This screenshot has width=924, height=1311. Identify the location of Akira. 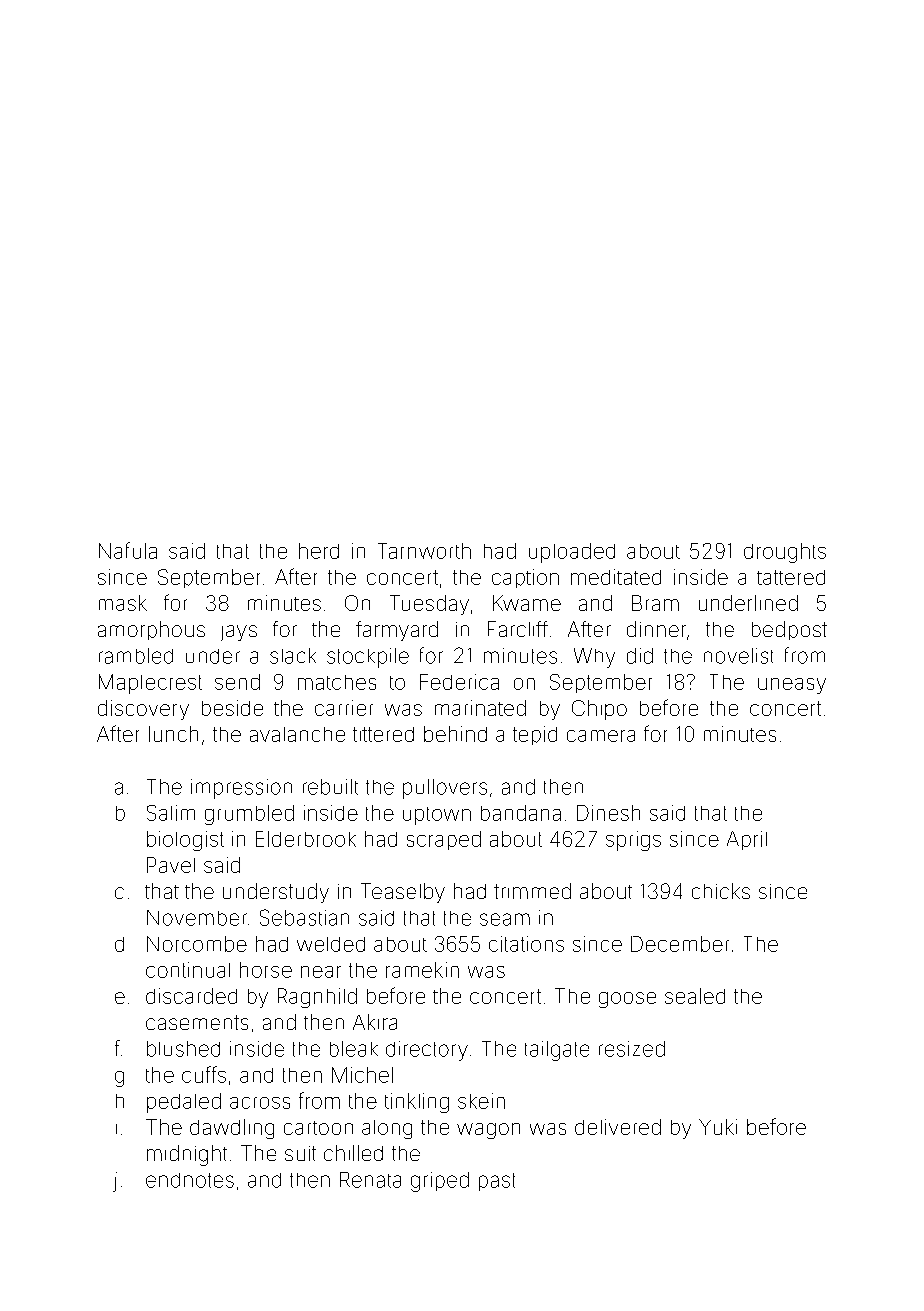
(375, 1022).
